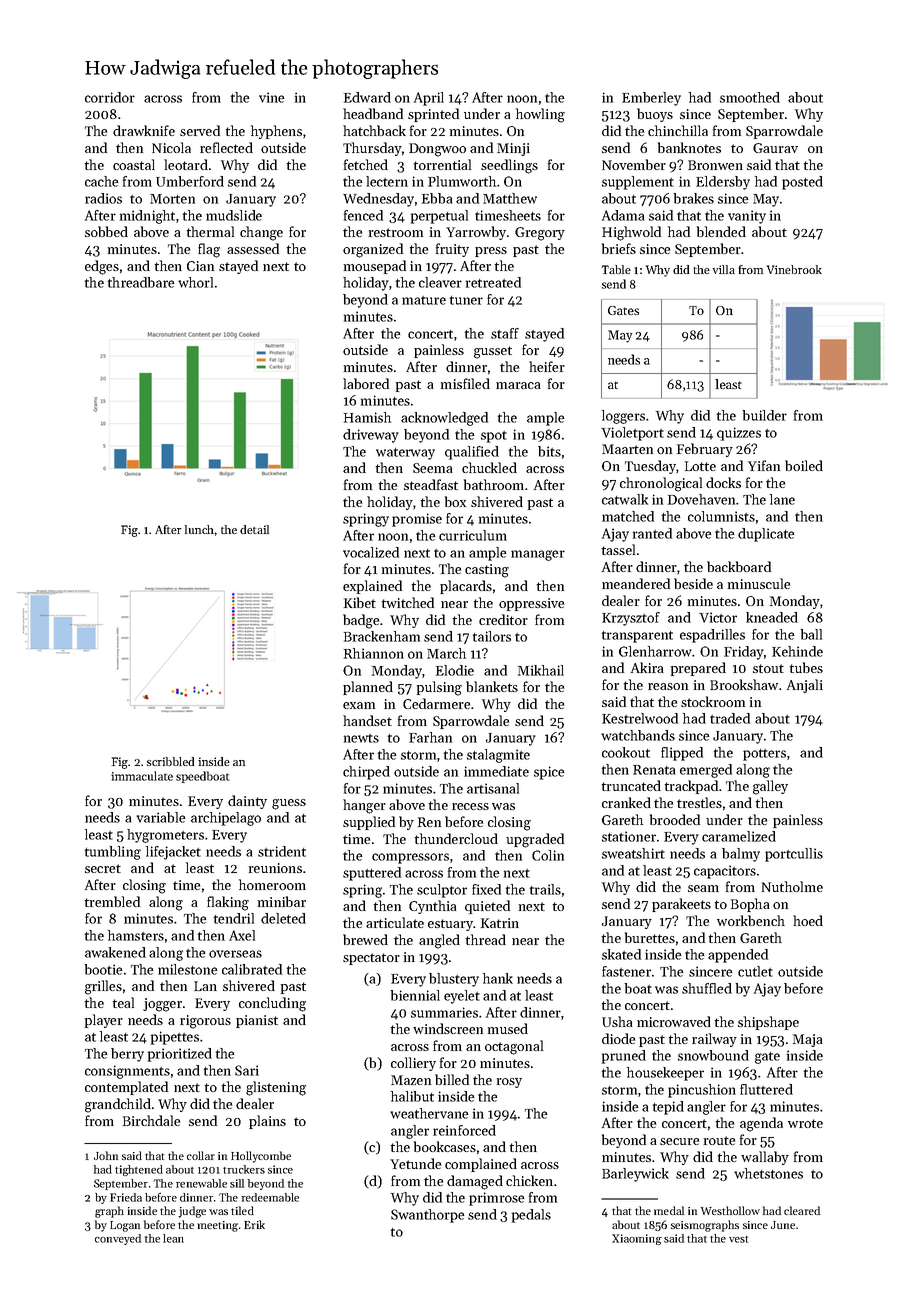 This screenshot has width=908, height=1316. What do you see at coordinates (724, 269) in the screenshot?
I see `villa` at bounding box center [724, 269].
